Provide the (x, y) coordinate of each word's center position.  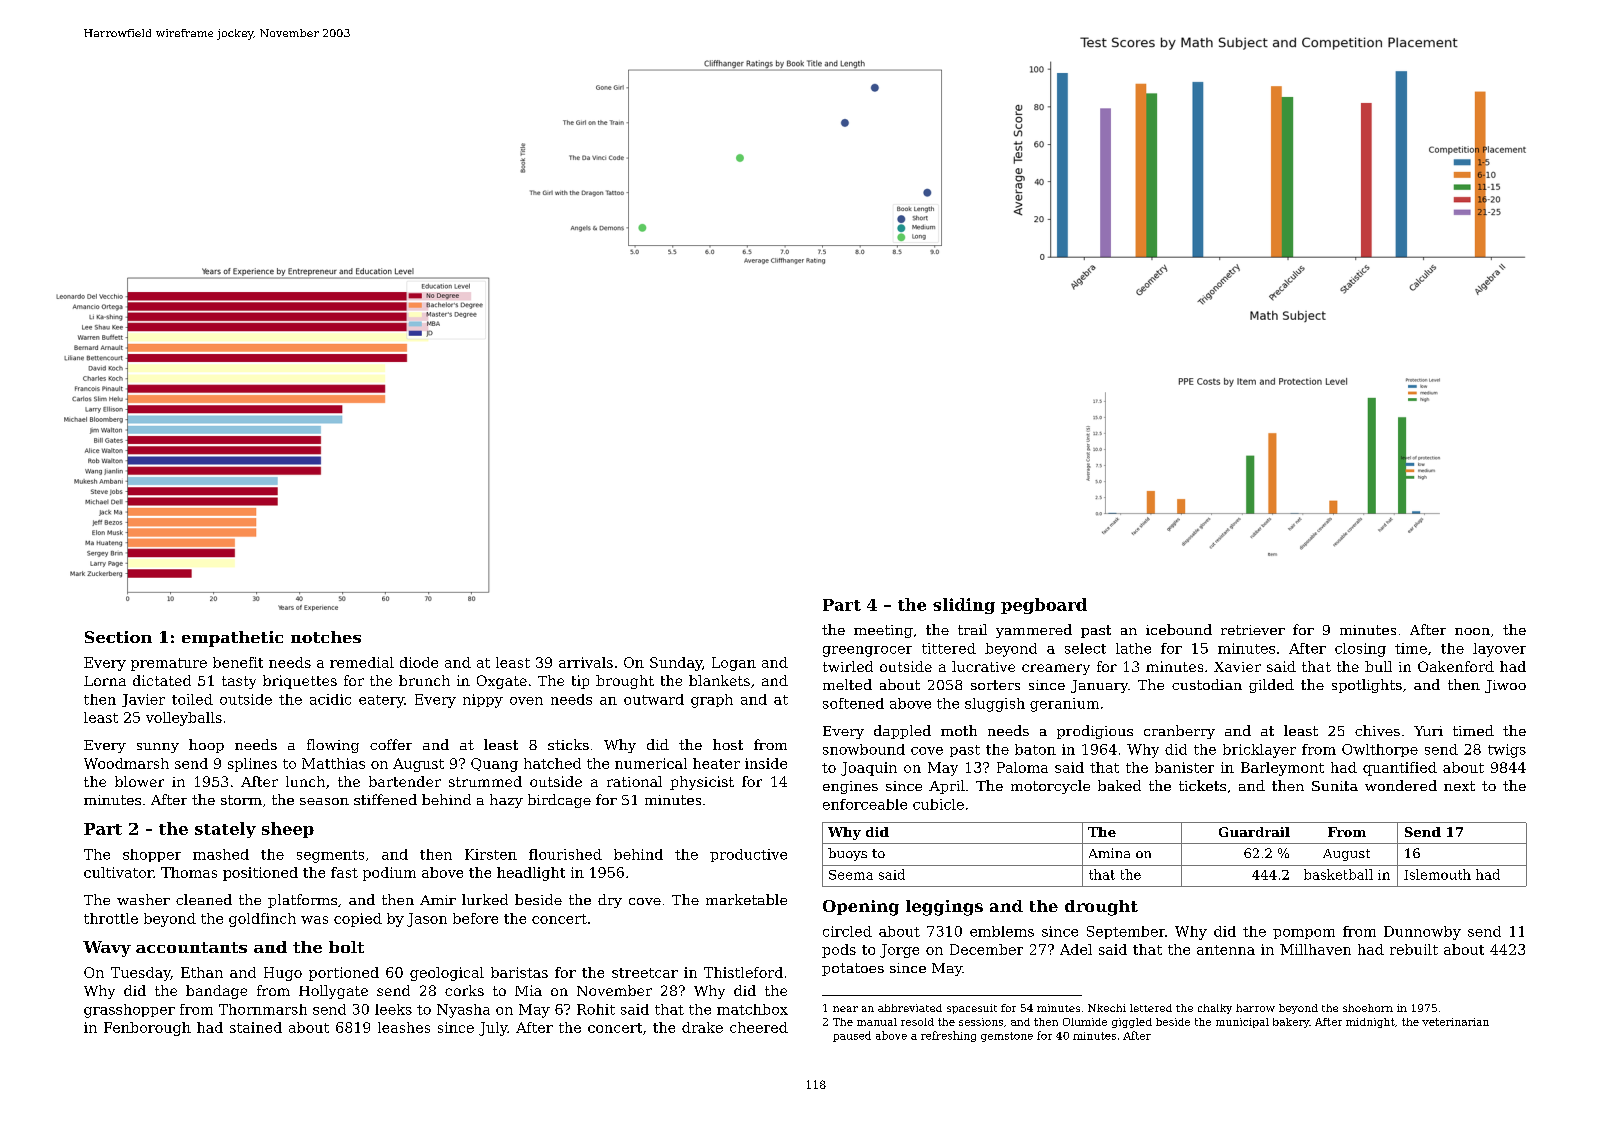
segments (330, 856)
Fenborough (147, 1029)
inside (766, 763)
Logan (734, 664)
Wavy (107, 949)
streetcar (645, 973)
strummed (485, 781)
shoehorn (1368, 1008)
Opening (861, 908)
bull (1378, 666)
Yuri (1428, 731)
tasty (239, 682)
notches (326, 637)
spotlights (1367, 686)
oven (526, 701)
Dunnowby (1422, 933)
